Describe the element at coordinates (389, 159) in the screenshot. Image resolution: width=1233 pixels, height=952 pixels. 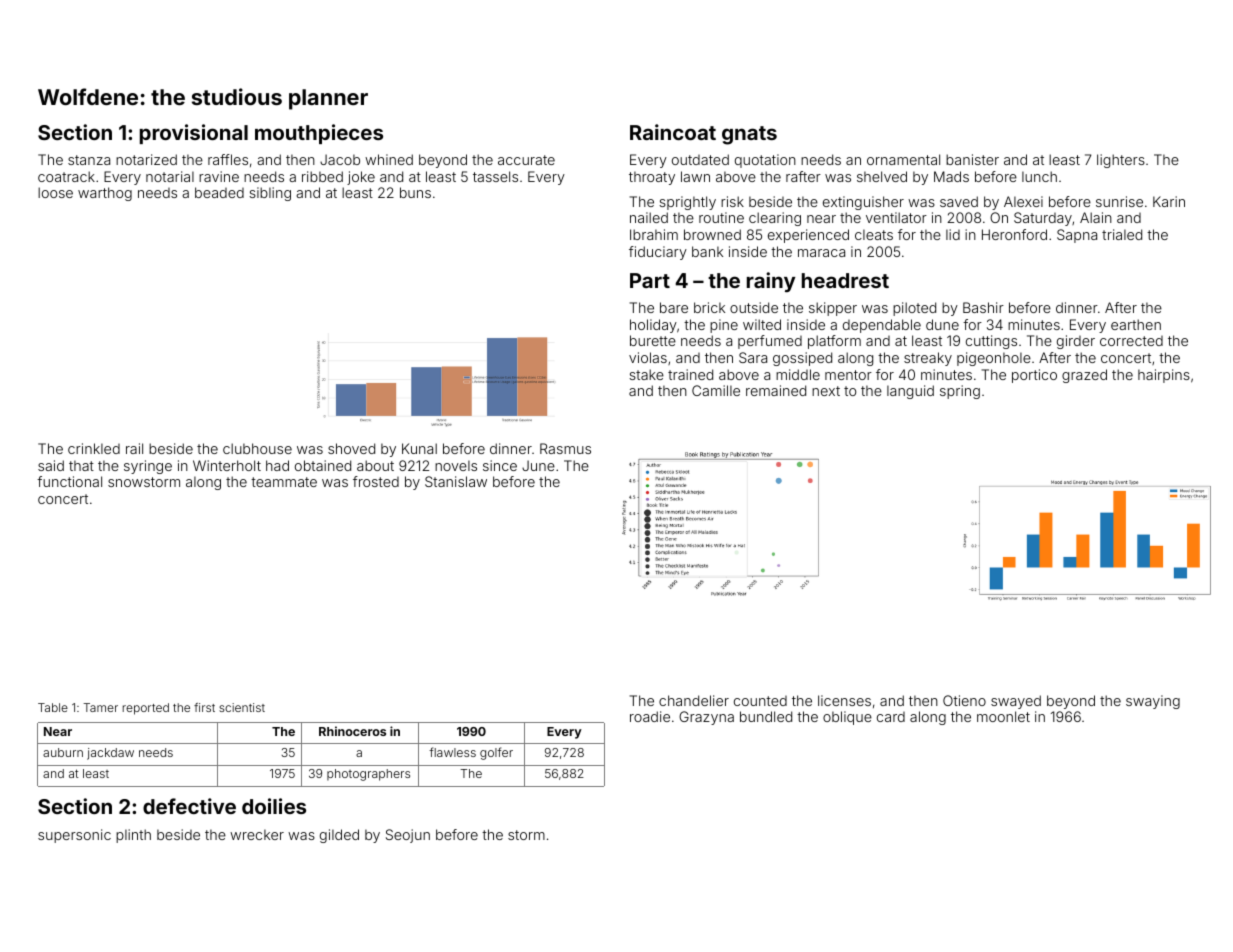
I see `whined` at that location.
